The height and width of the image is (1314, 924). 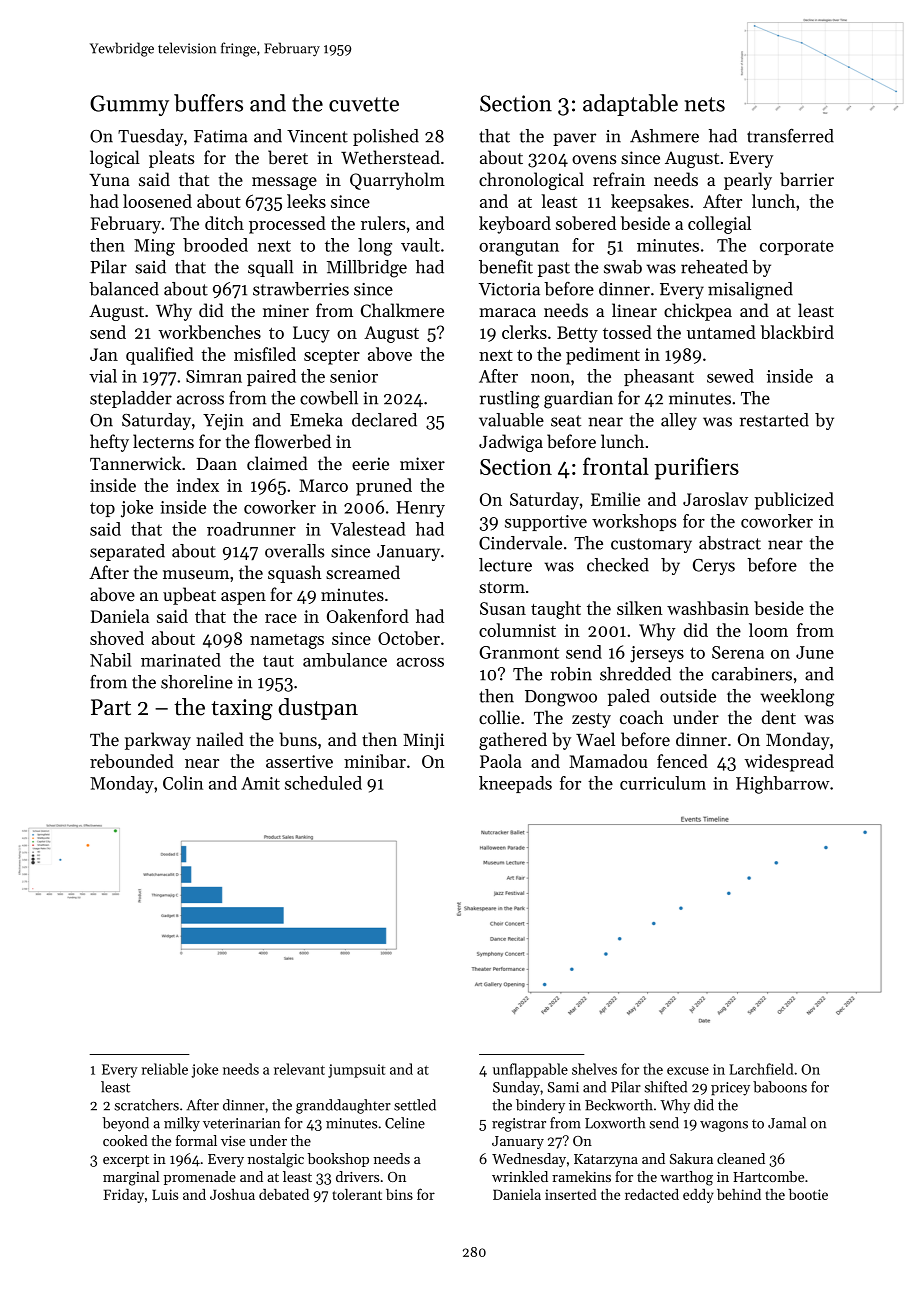 I want to click on Yuna, so click(x=109, y=180).
